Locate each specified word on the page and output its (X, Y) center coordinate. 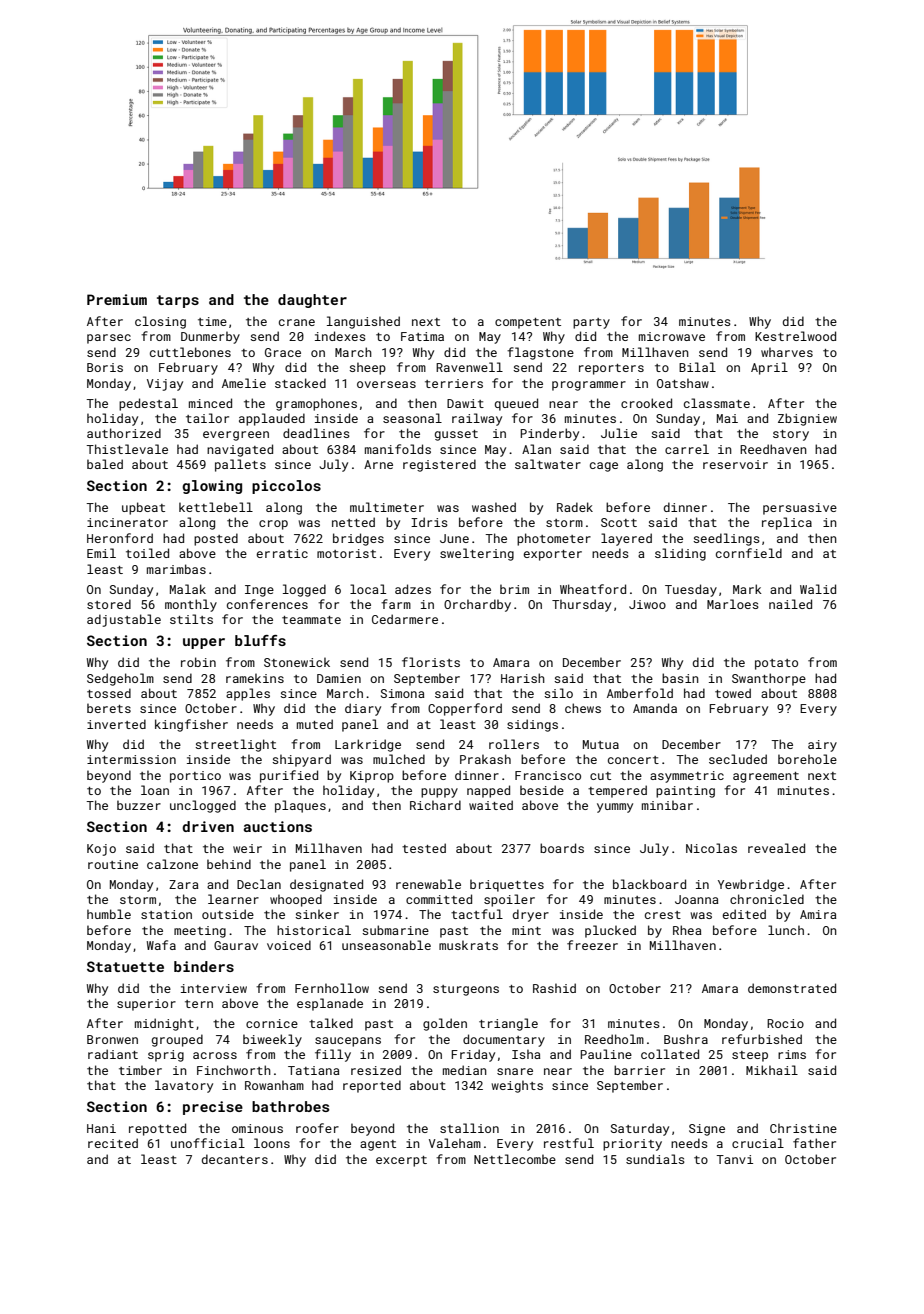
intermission (131, 759)
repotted (157, 1129)
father (814, 1143)
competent (528, 323)
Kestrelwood (795, 336)
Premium (117, 299)
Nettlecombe (515, 1159)
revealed (776, 848)
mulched (399, 759)
